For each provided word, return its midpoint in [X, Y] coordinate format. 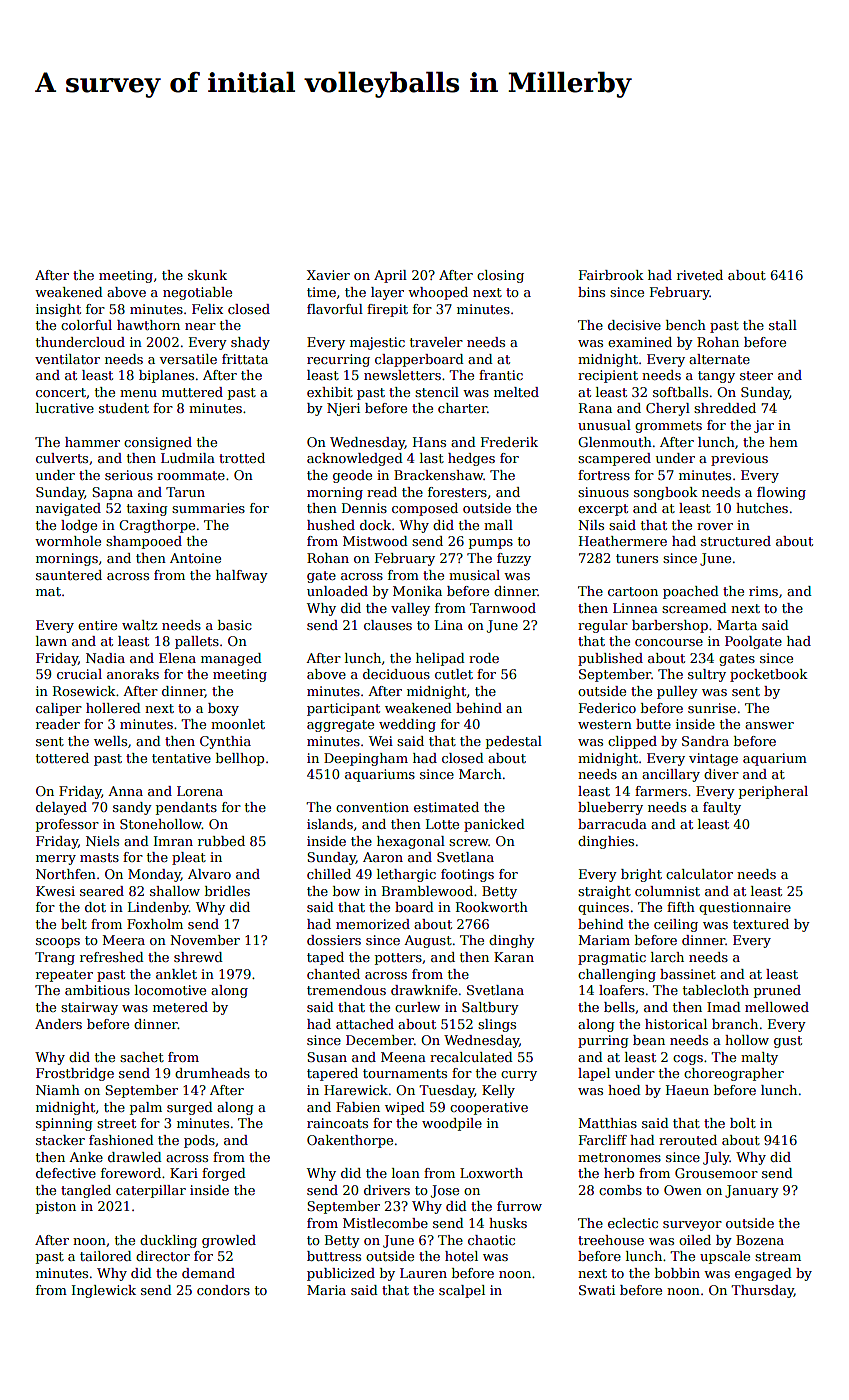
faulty [722, 808]
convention [372, 807]
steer [756, 375]
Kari [184, 1173]
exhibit [330, 392]
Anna [125, 791]
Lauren [423, 1273]
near [200, 326]
